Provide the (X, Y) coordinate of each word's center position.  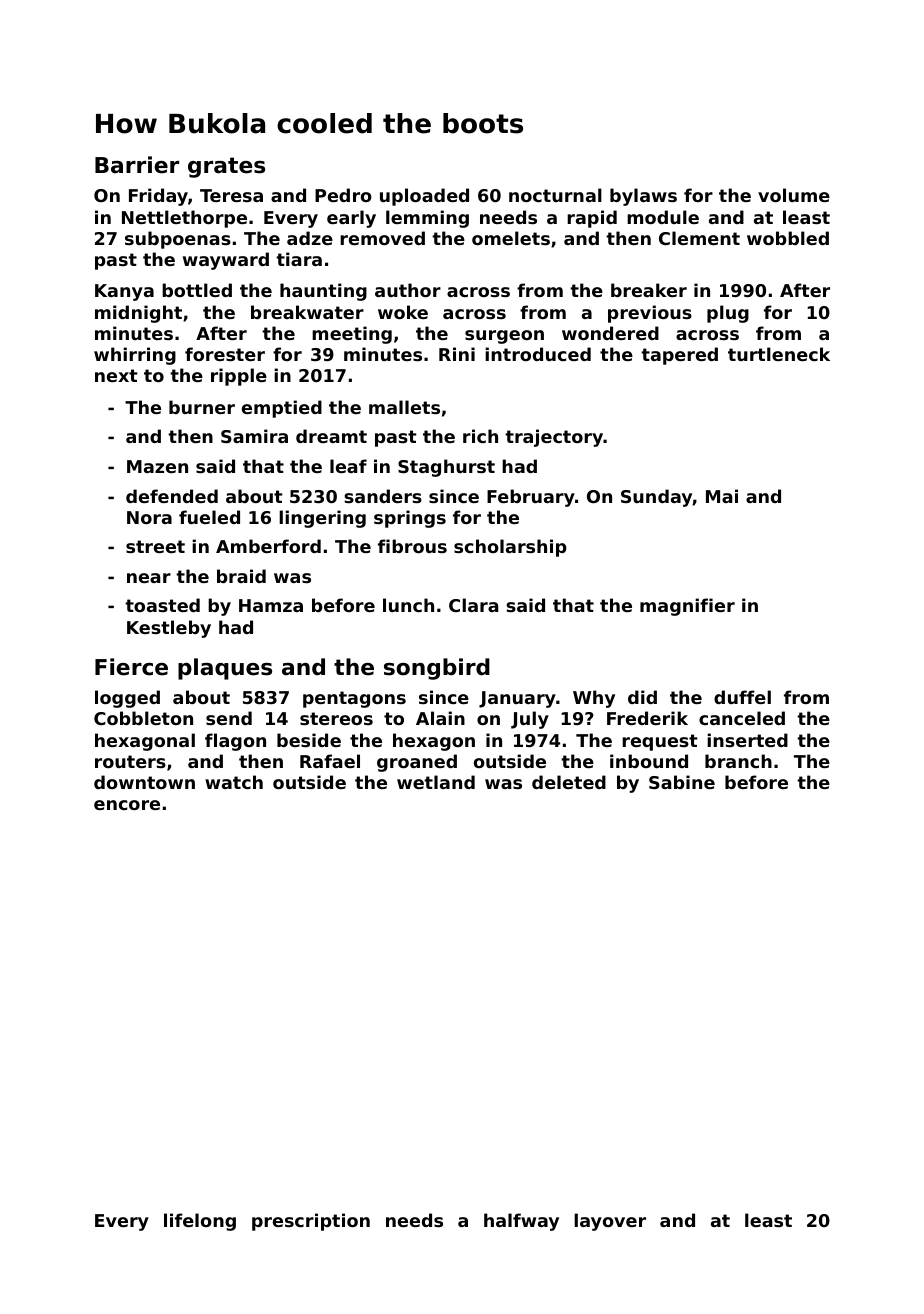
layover (610, 1222)
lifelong (200, 1222)
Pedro (343, 195)
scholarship (510, 548)
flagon (235, 742)
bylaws (643, 197)
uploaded (424, 197)
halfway (521, 1222)
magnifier (687, 607)
